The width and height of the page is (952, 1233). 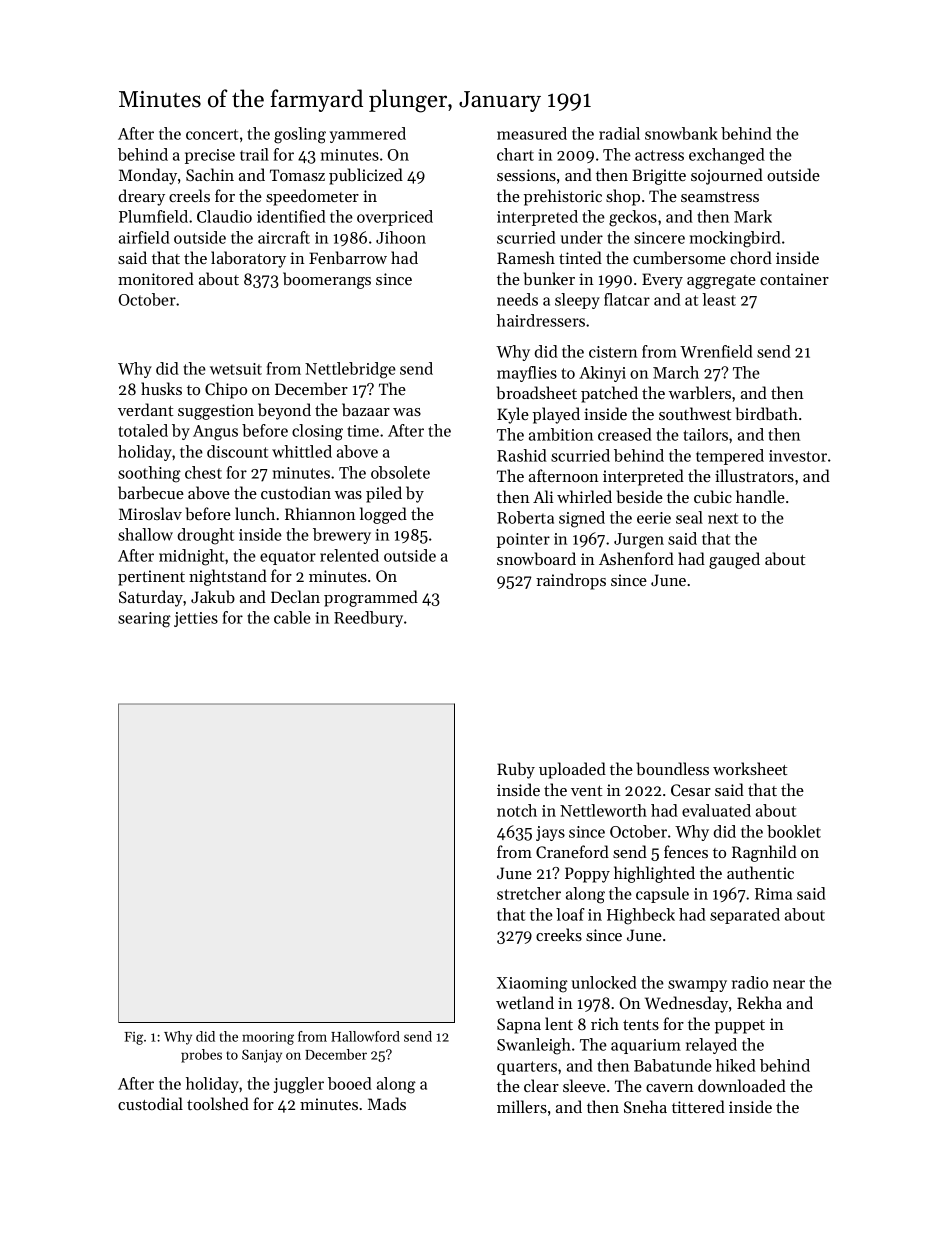 What do you see at coordinates (798, 456) in the page?
I see `investor` at bounding box center [798, 456].
